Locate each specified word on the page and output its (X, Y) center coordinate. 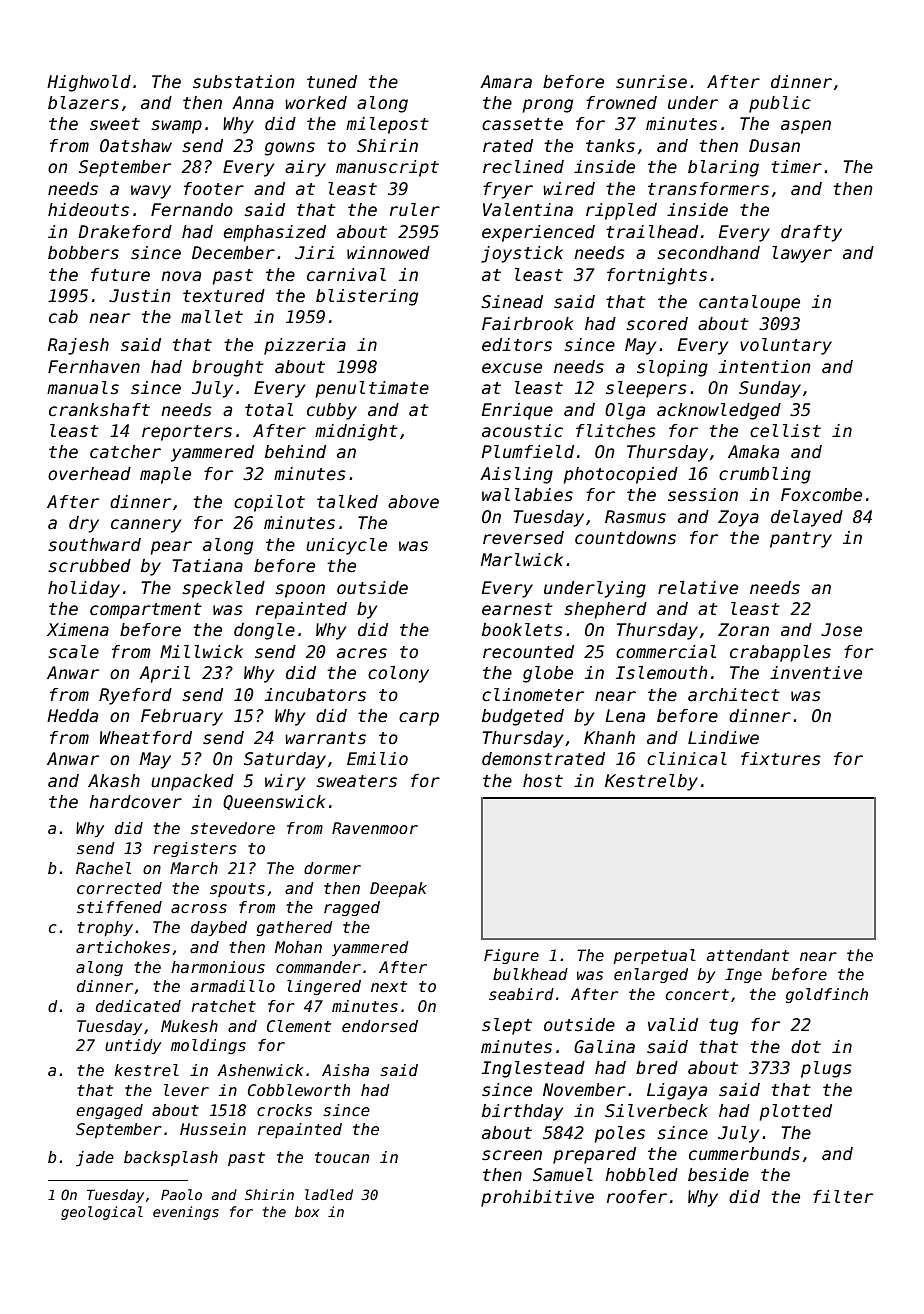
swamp (176, 127)
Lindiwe (723, 738)
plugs (826, 1069)
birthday (522, 1112)
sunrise (651, 82)
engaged (109, 1111)
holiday (84, 589)
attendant (748, 955)
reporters (187, 433)
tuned (332, 82)
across (199, 908)
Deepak (398, 889)
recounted (528, 652)
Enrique (517, 411)
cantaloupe (749, 303)
